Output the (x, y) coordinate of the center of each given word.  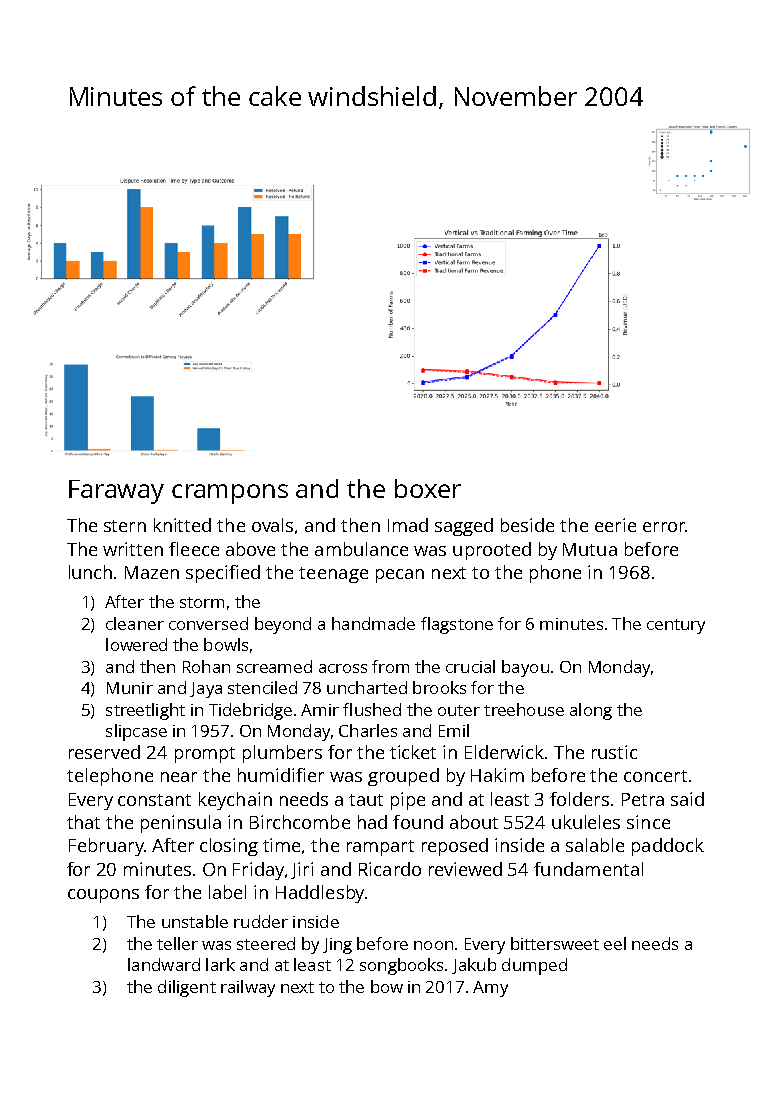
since (648, 822)
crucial (470, 666)
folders (579, 799)
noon (433, 945)
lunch (90, 572)
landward (164, 964)
